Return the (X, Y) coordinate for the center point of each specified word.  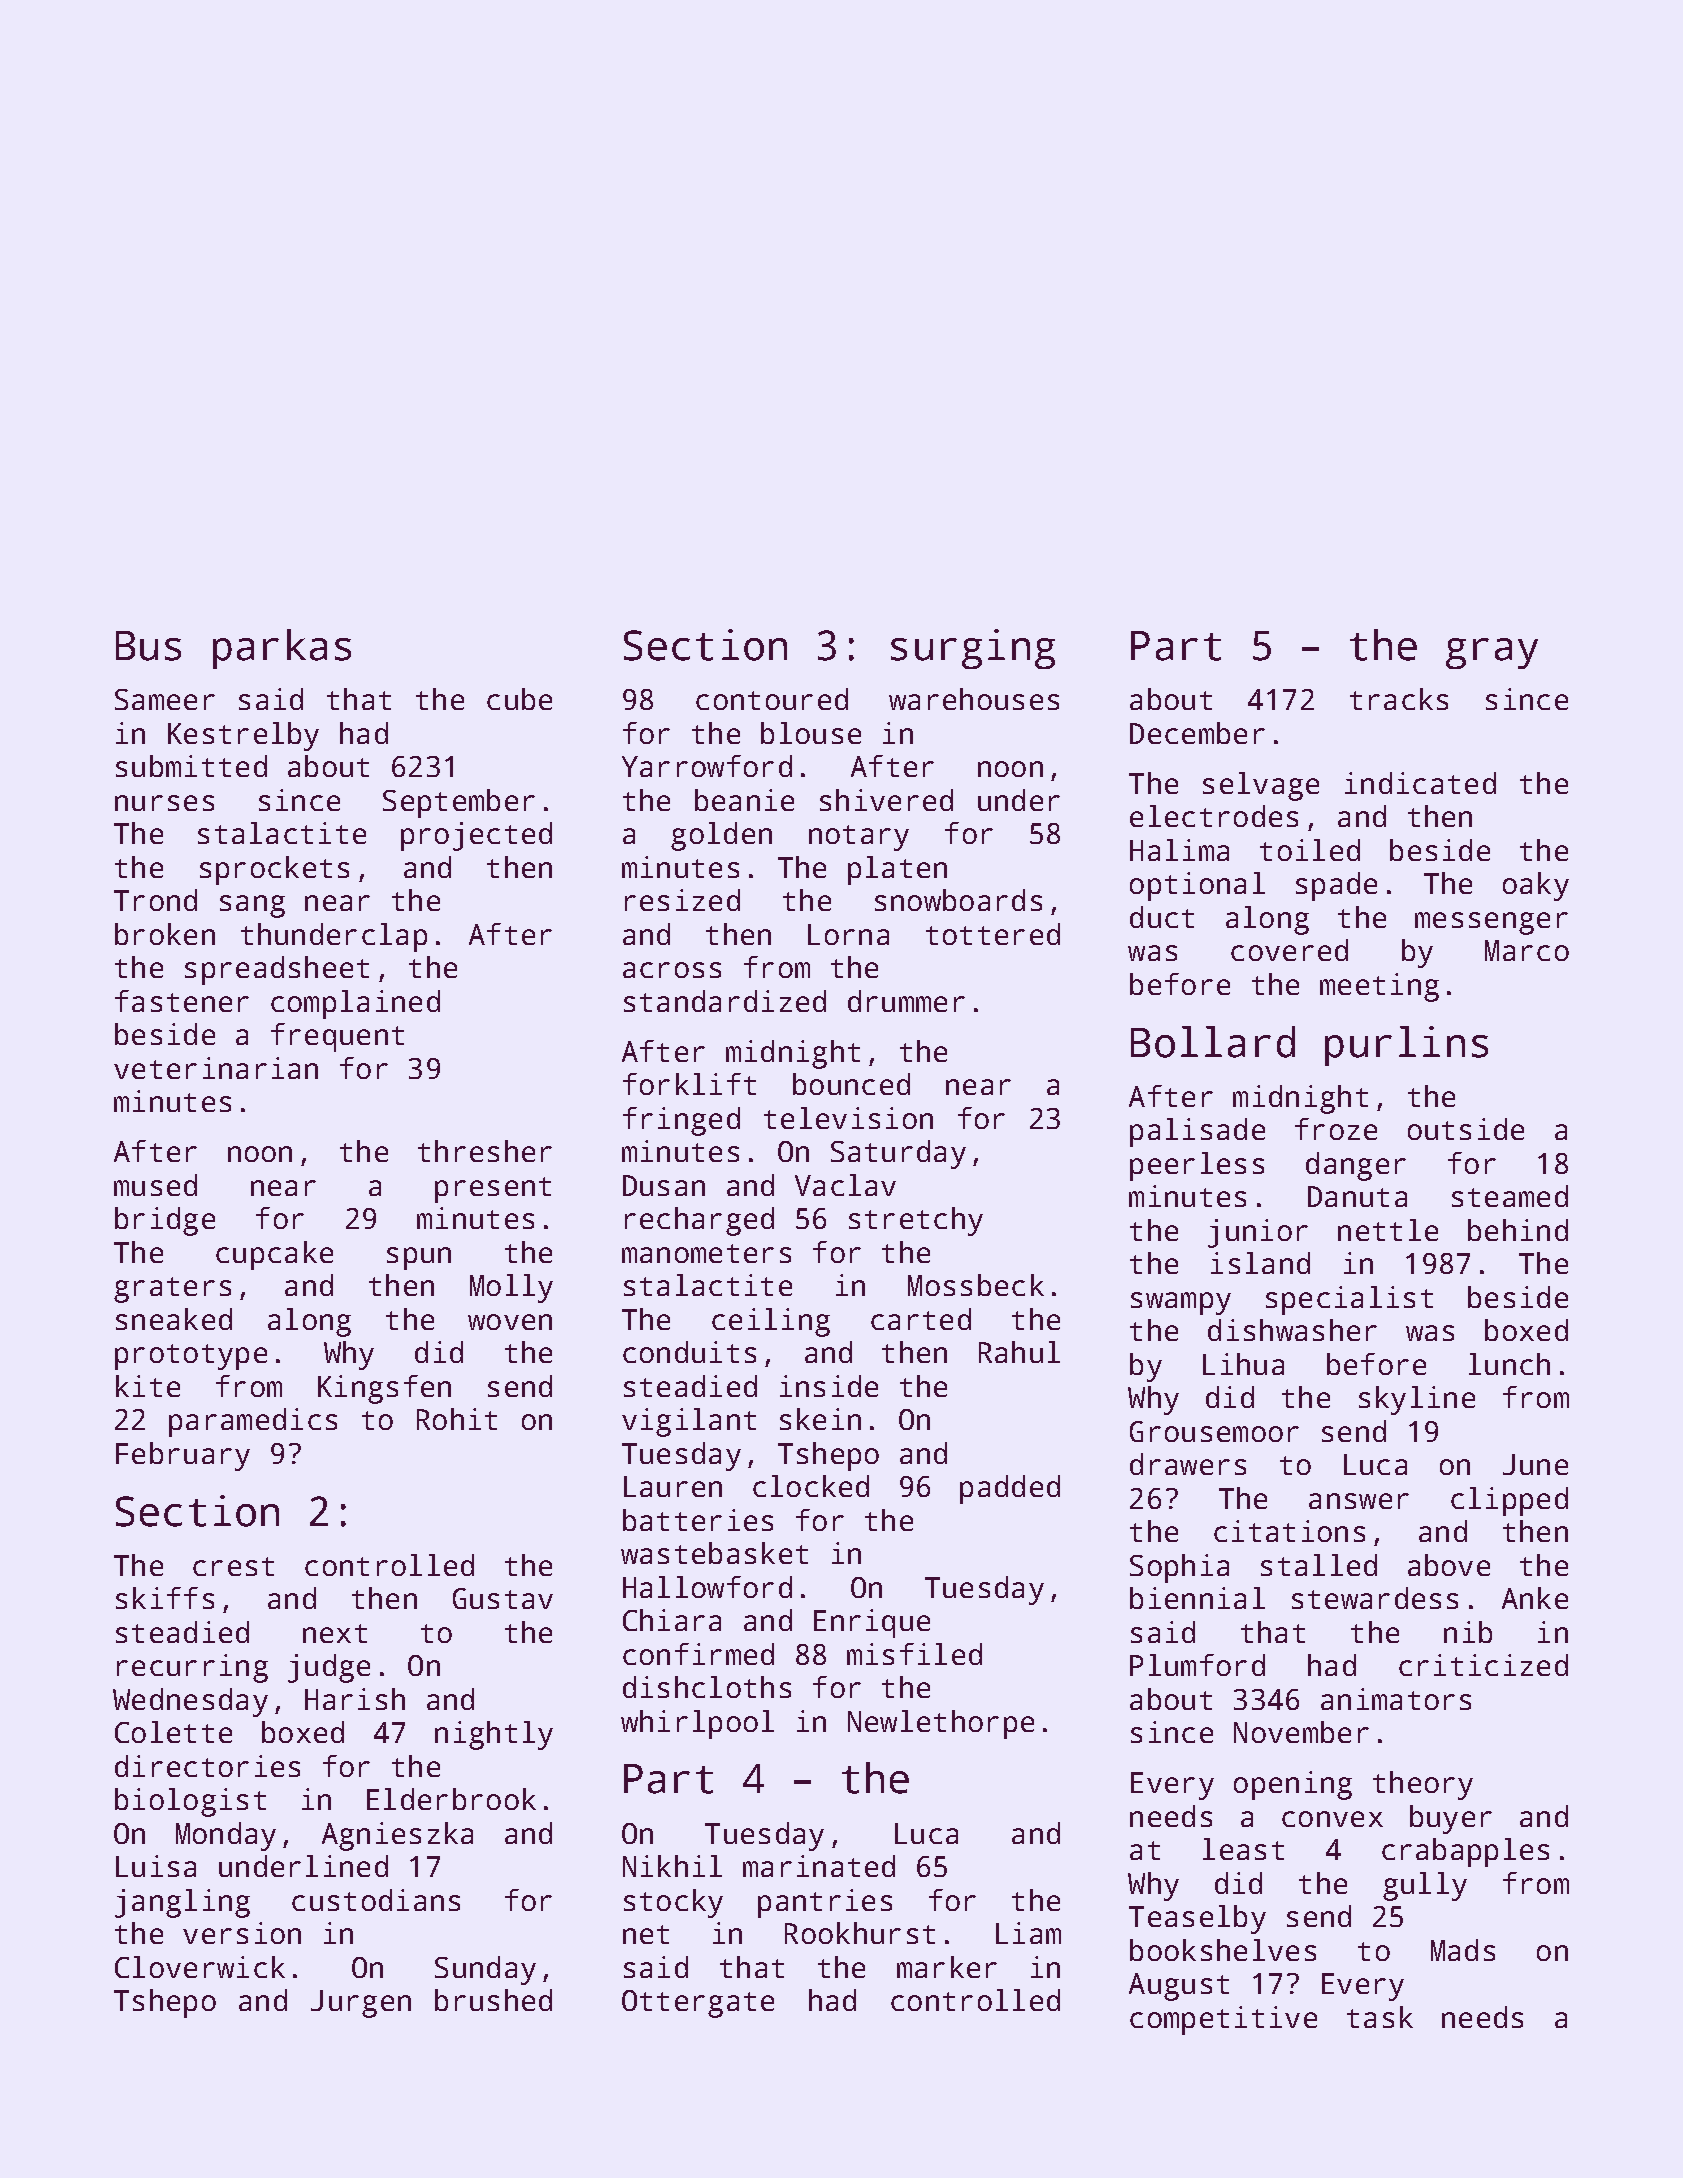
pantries (825, 1903)
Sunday (485, 1970)
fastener (182, 1001)
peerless (1197, 1166)
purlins (1406, 1046)
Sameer (165, 699)
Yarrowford (707, 766)
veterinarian (216, 1068)
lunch (1509, 1364)
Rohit (457, 1419)
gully (1425, 1886)
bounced (851, 1084)
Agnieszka (397, 1836)
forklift (689, 1084)
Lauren (673, 1486)
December (1197, 733)
